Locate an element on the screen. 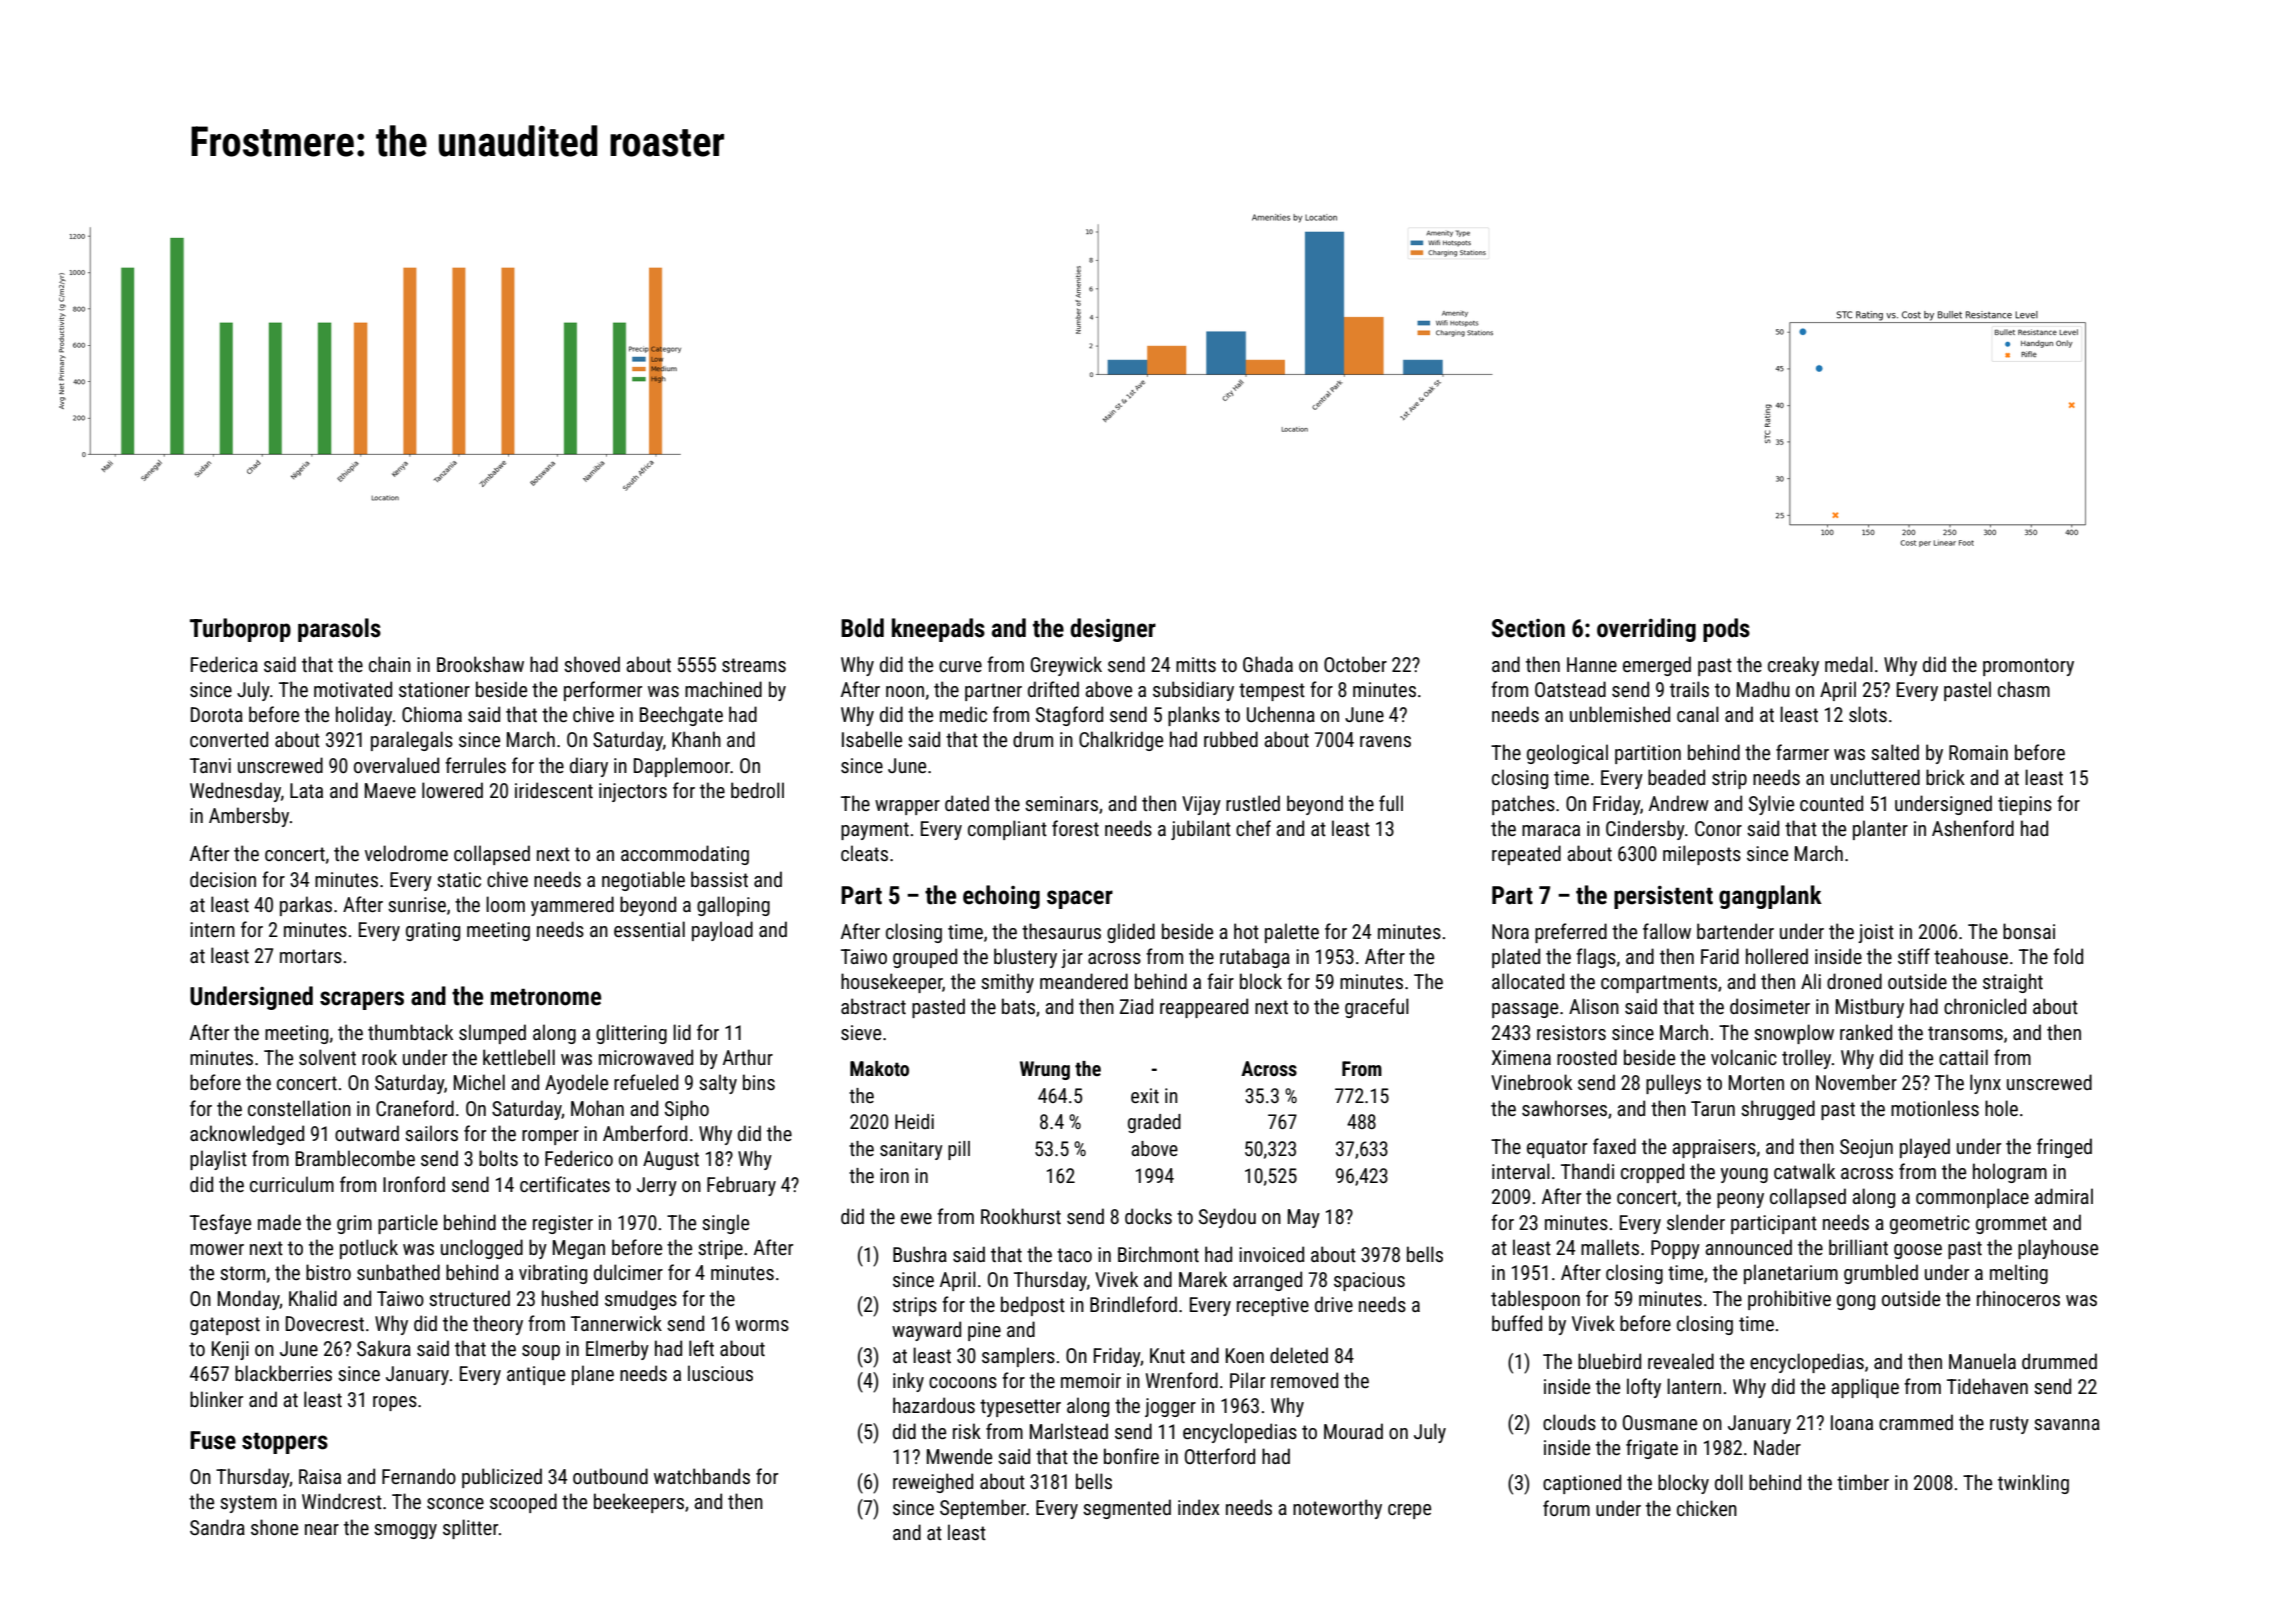 This screenshot has width=2292, height=1620. Chalkridge is located at coordinates (1121, 741).
